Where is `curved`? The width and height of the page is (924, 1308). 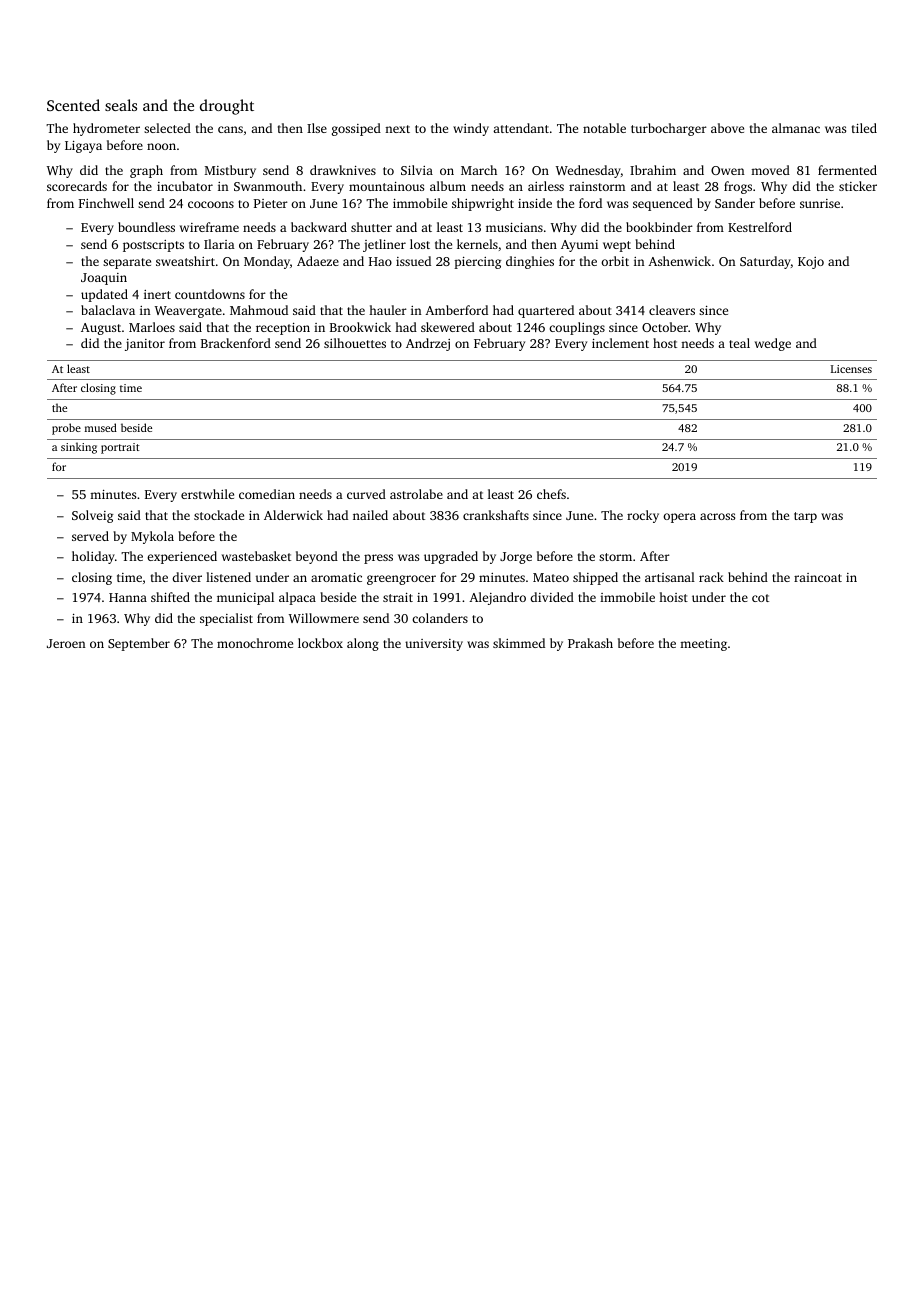 curved is located at coordinates (366, 494).
